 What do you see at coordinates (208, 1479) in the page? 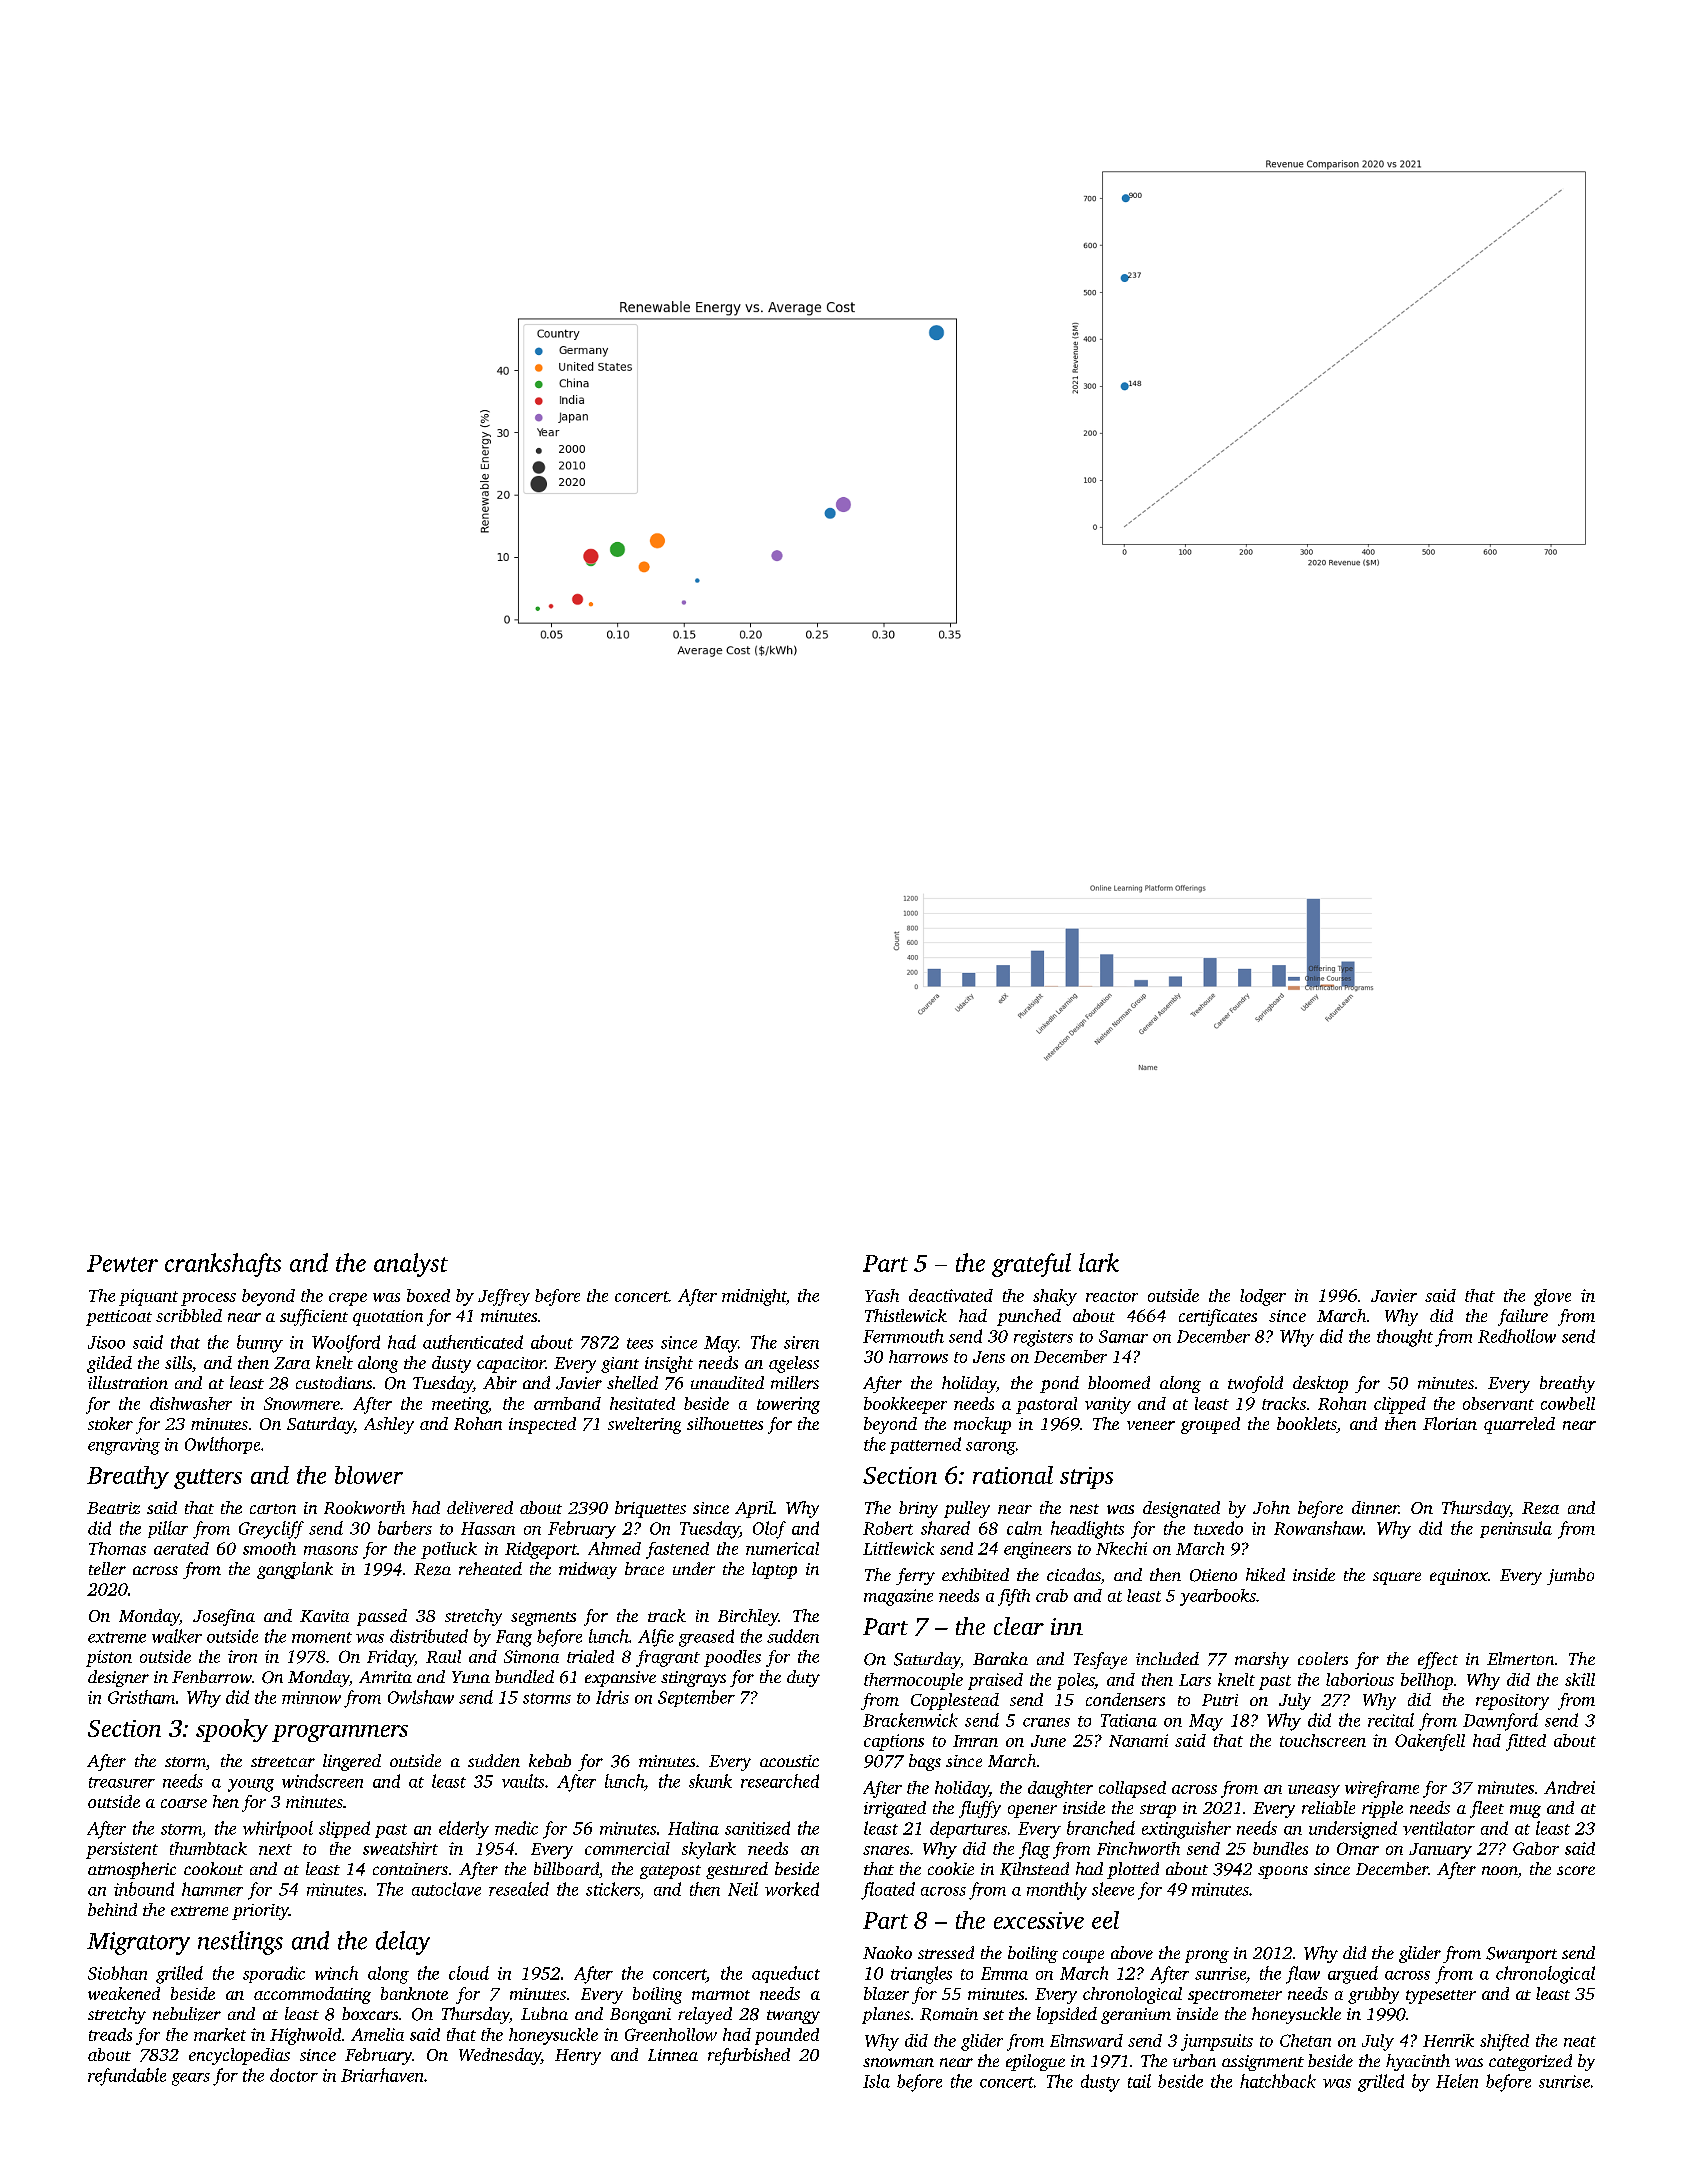
I see `gutters` at bounding box center [208, 1479].
